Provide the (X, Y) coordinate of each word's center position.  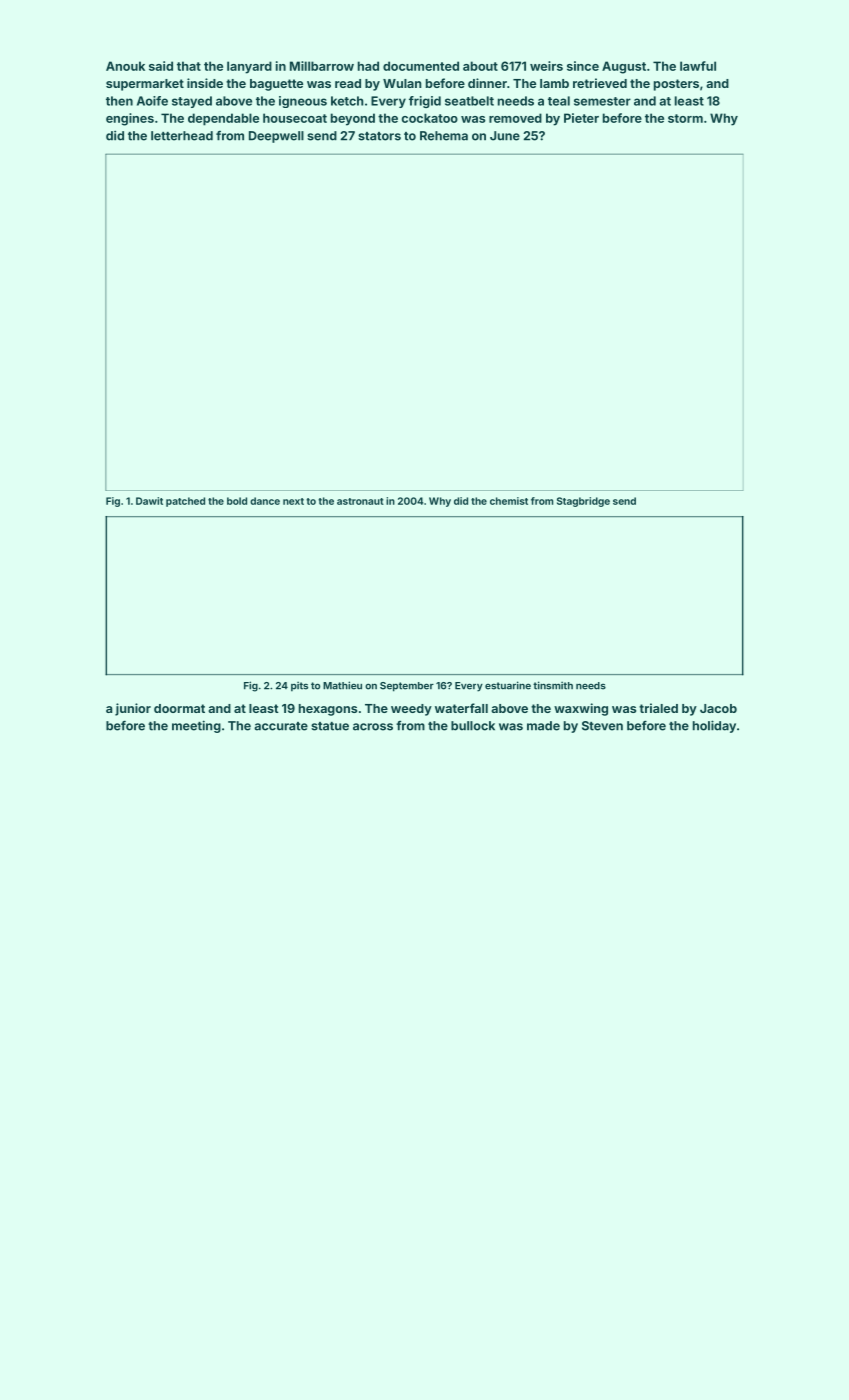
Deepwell (276, 137)
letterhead (182, 136)
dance (265, 501)
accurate (281, 726)
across (373, 727)
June (505, 136)
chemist (509, 501)
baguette (276, 85)
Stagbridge (583, 502)
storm (685, 118)
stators (379, 136)
